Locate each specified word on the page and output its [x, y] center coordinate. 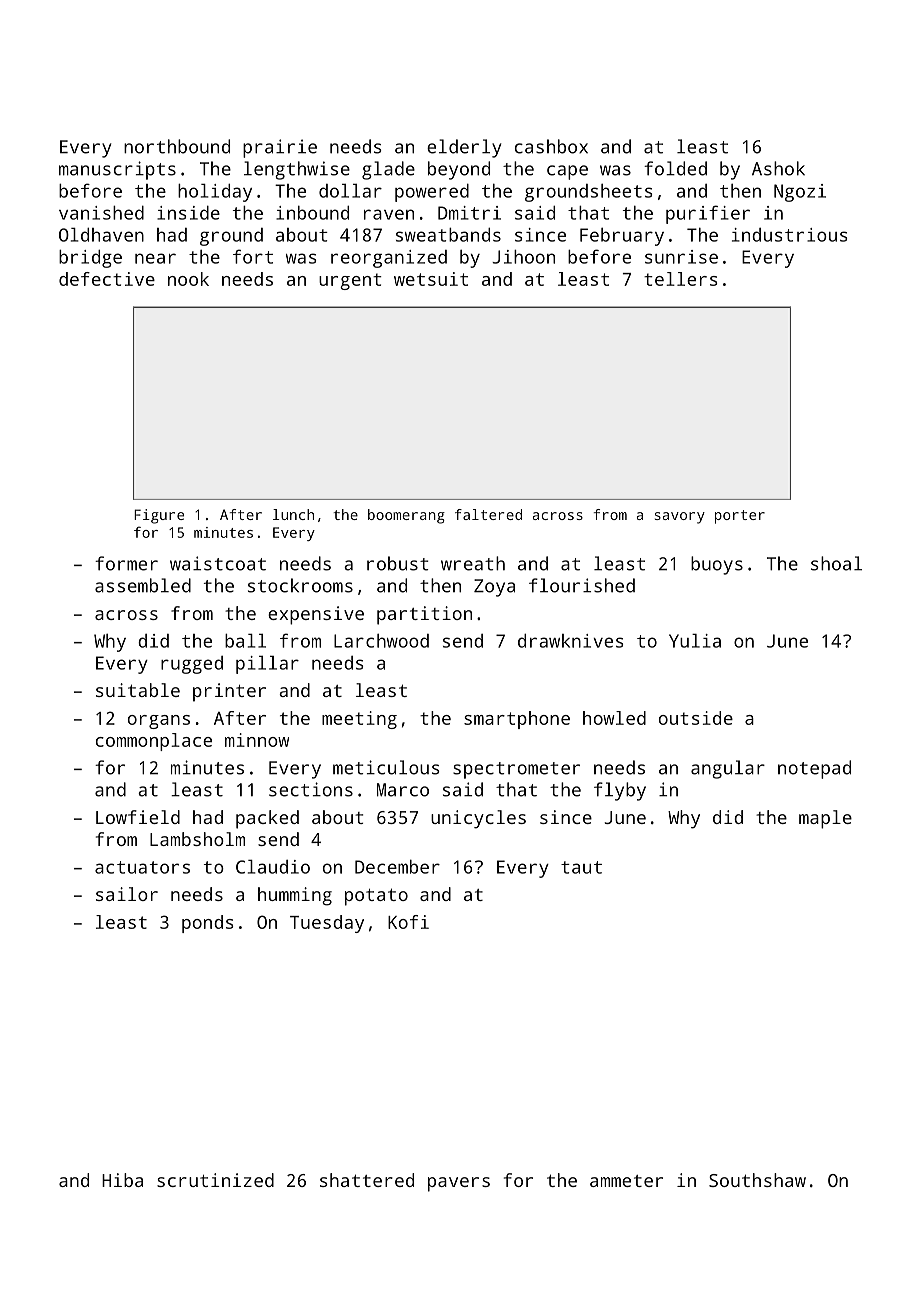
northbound [177, 146]
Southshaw [757, 1180]
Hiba [122, 1180]
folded [675, 168]
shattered [367, 1180]
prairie [280, 148]
